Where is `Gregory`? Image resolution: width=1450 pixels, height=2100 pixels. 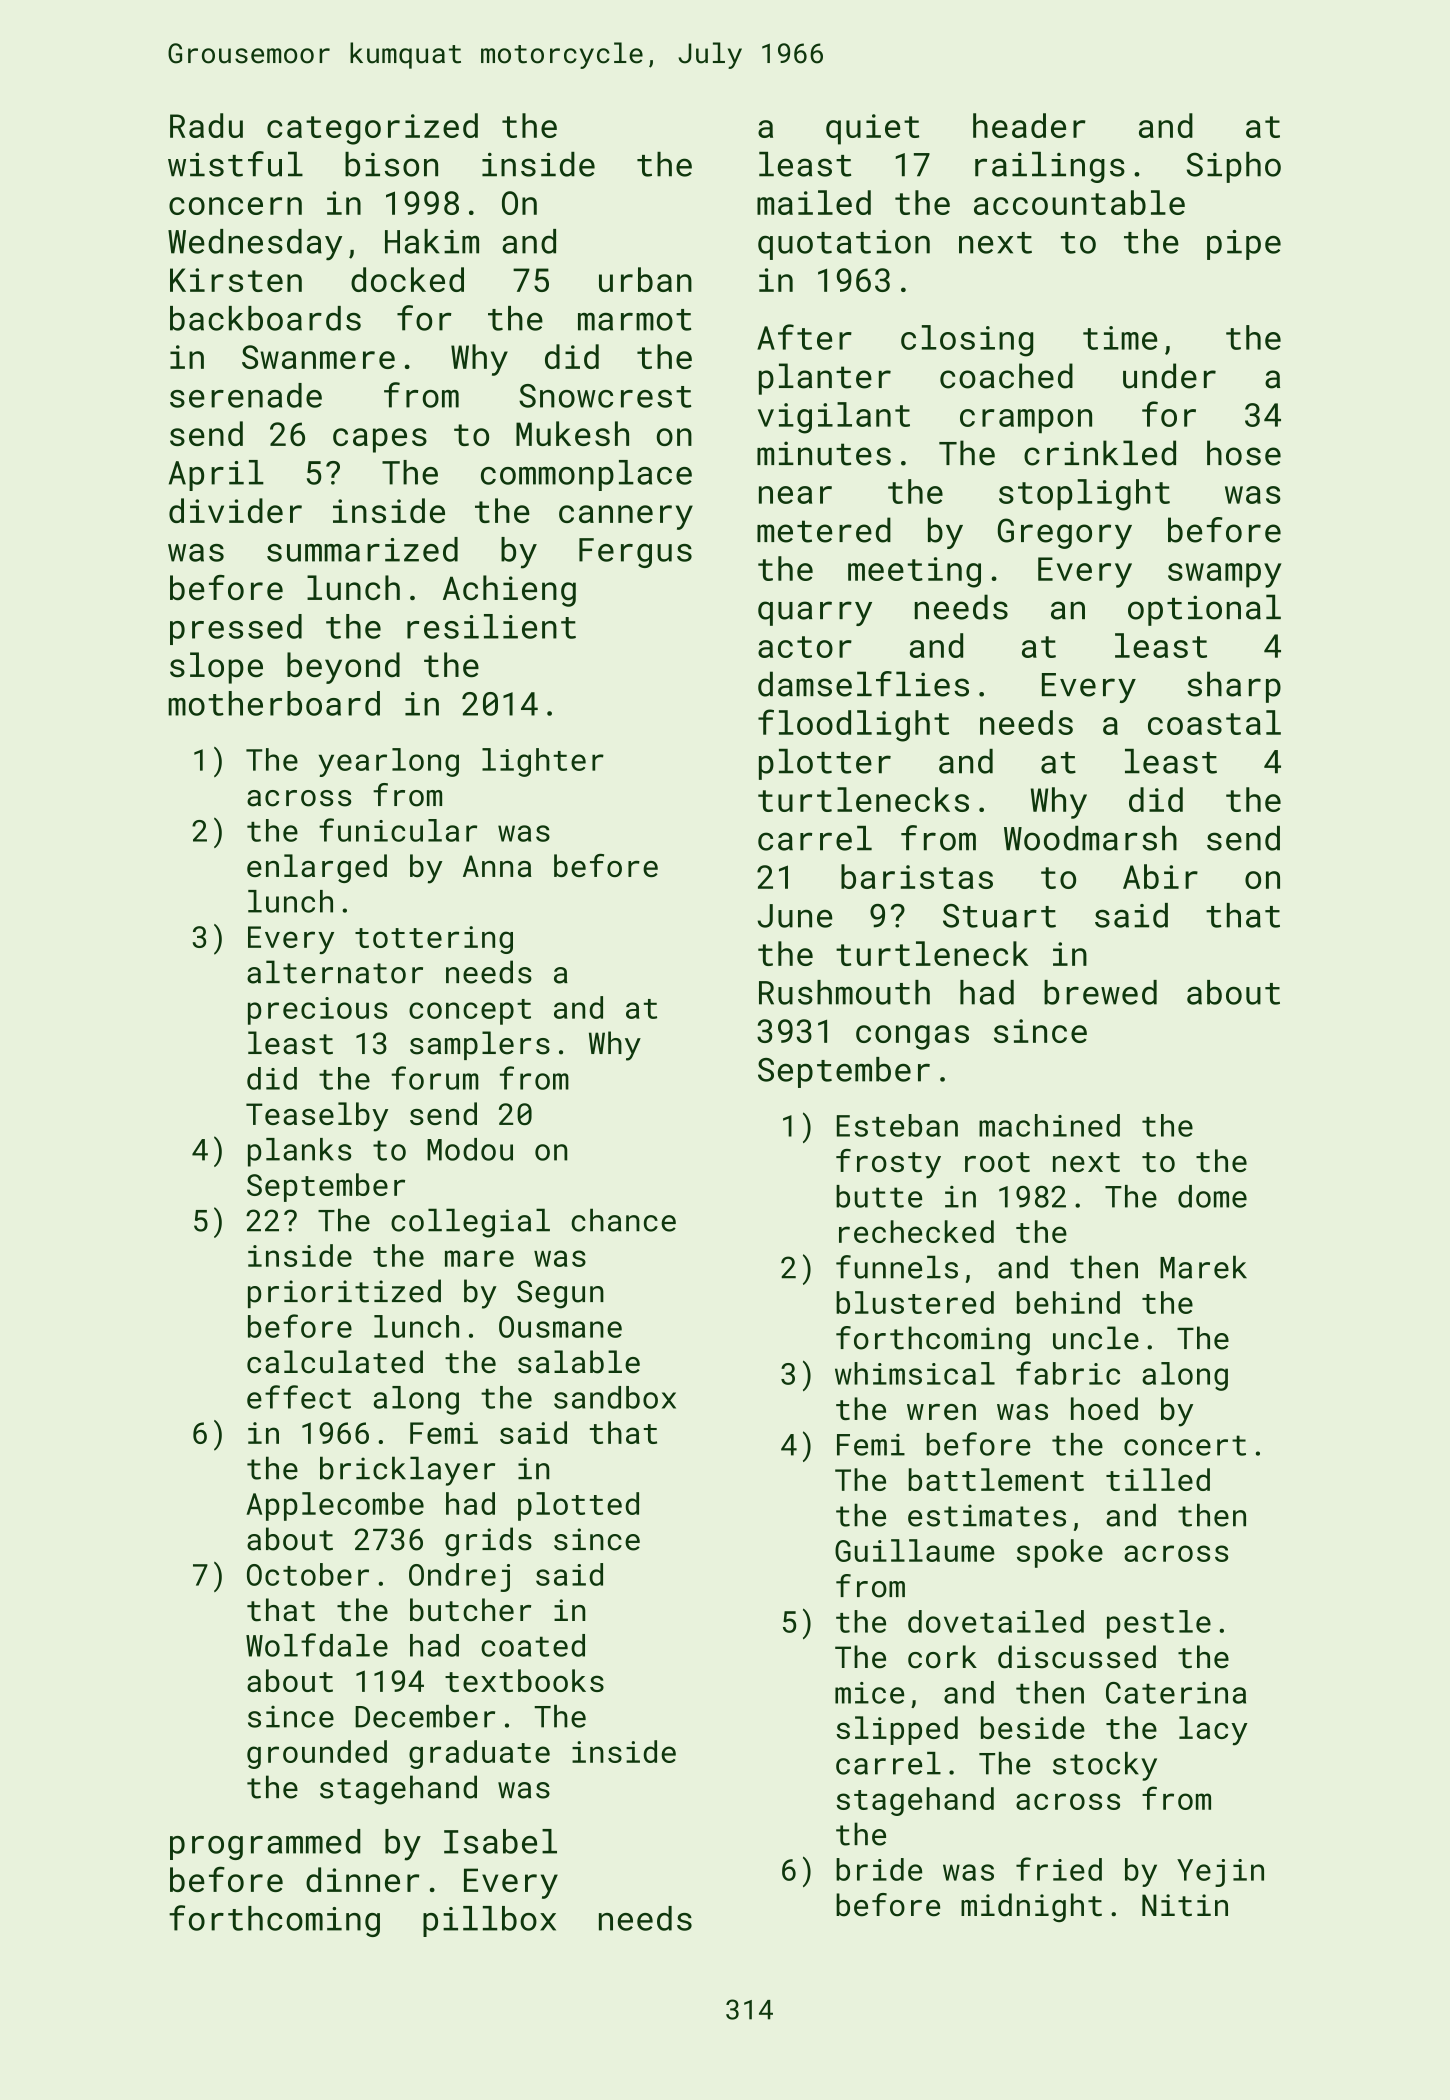 Gregory is located at coordinates (1065, 533).
